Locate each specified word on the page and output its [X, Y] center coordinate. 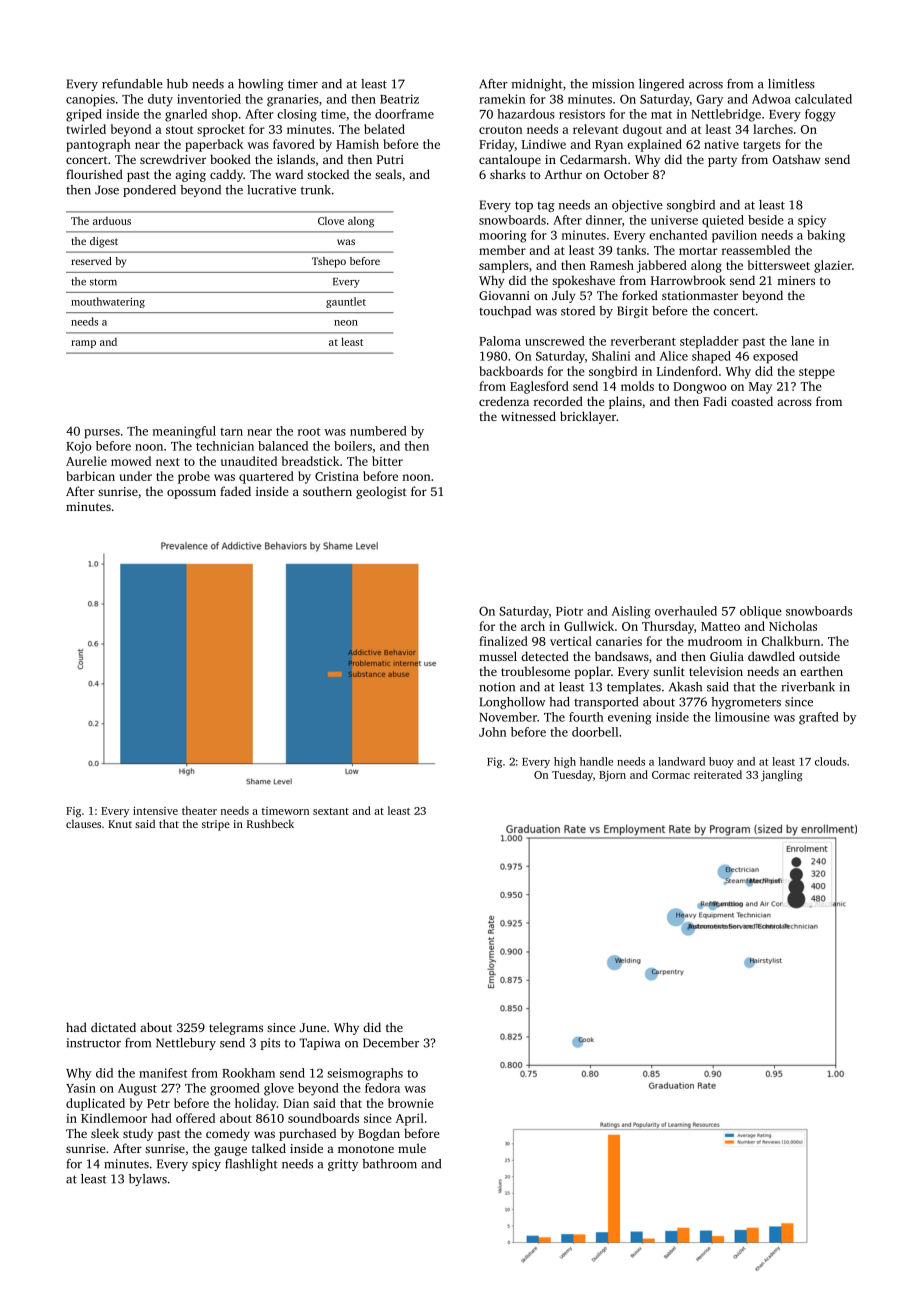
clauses [83, 823]
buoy [721, 762]
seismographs [365, 1074]
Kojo [79, 447]
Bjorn [612, 776]
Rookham [248, 1073]
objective [637, 206]
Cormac [671, 775]
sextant [331, 811]
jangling [782, 776]
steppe [817, 373]
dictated [113, 1027]
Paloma [500, 341]
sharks [508, 174]
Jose [107, 190]
